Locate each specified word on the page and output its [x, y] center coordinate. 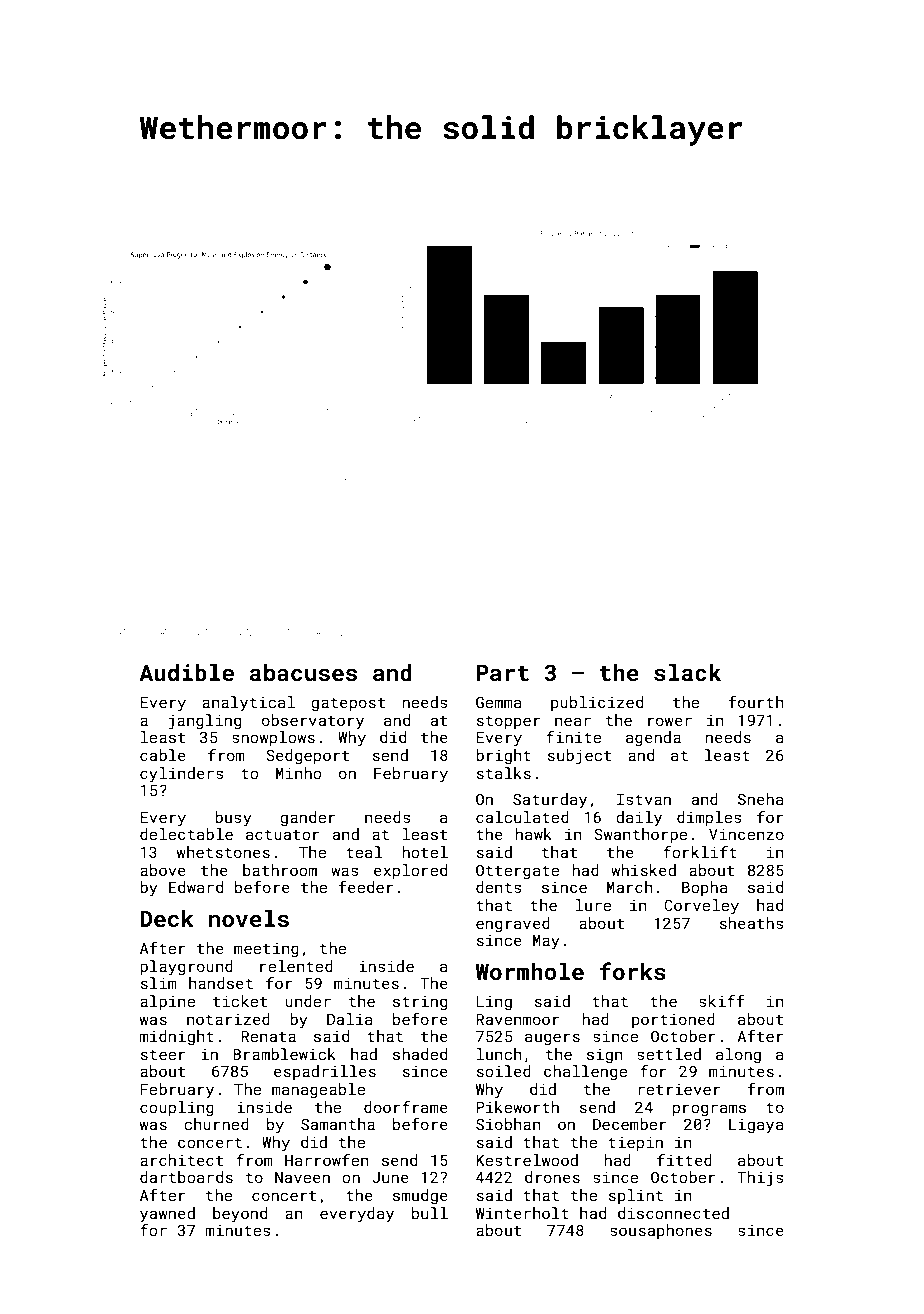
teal [364, 852]
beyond [240, 1215]
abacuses [303, 672]
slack [687, 672]
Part [503, 672]
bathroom [280, 870]
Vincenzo [746, 834]
